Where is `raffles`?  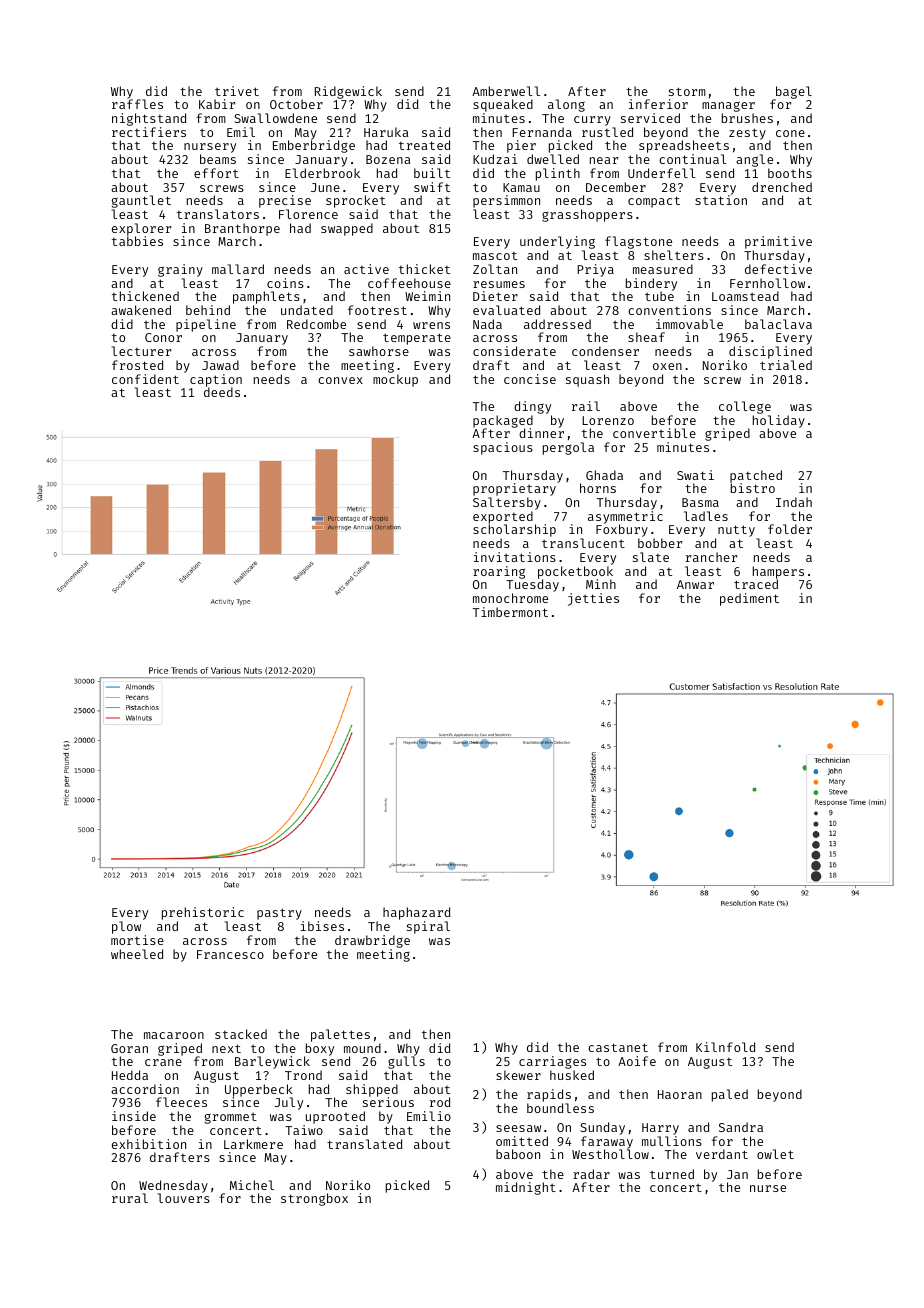 raffles is located at coordinates (137, 104).
